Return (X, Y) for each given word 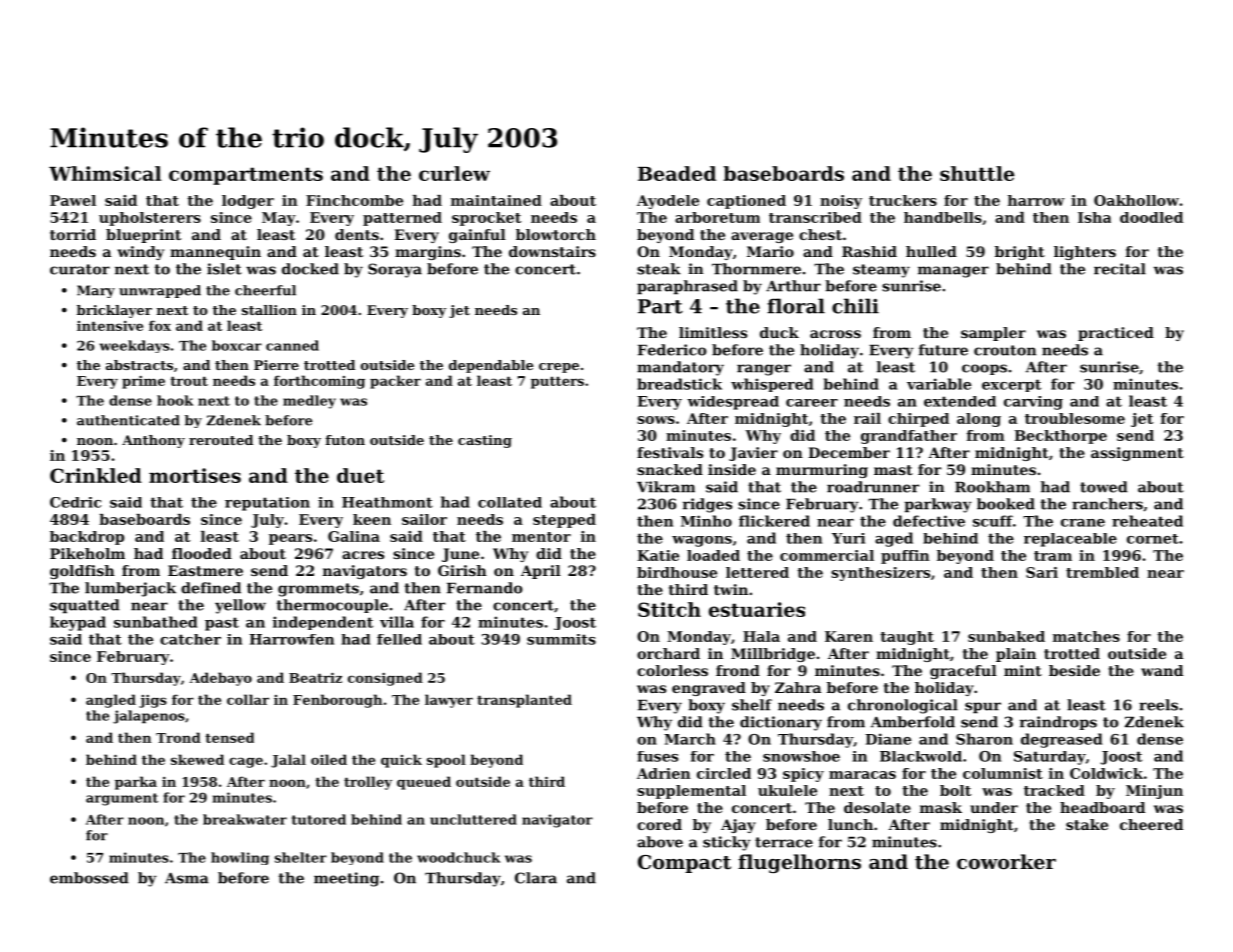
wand (1162, 670)
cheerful (265, 290)
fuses (657, 756)
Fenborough (337, 701)
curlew (454, 173)
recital (1120, 269)
